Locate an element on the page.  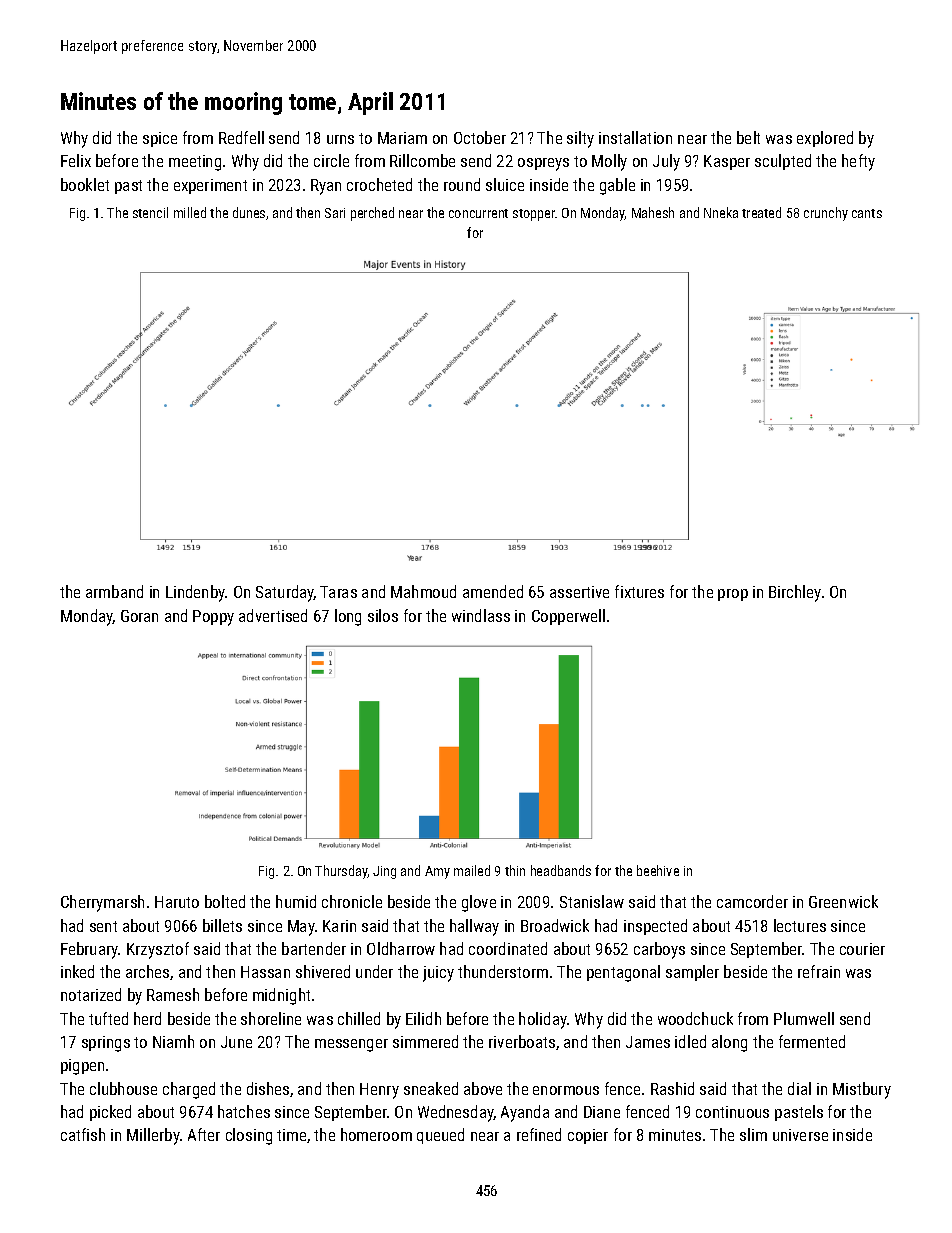
beehive is located at coordinates (658, 870).
